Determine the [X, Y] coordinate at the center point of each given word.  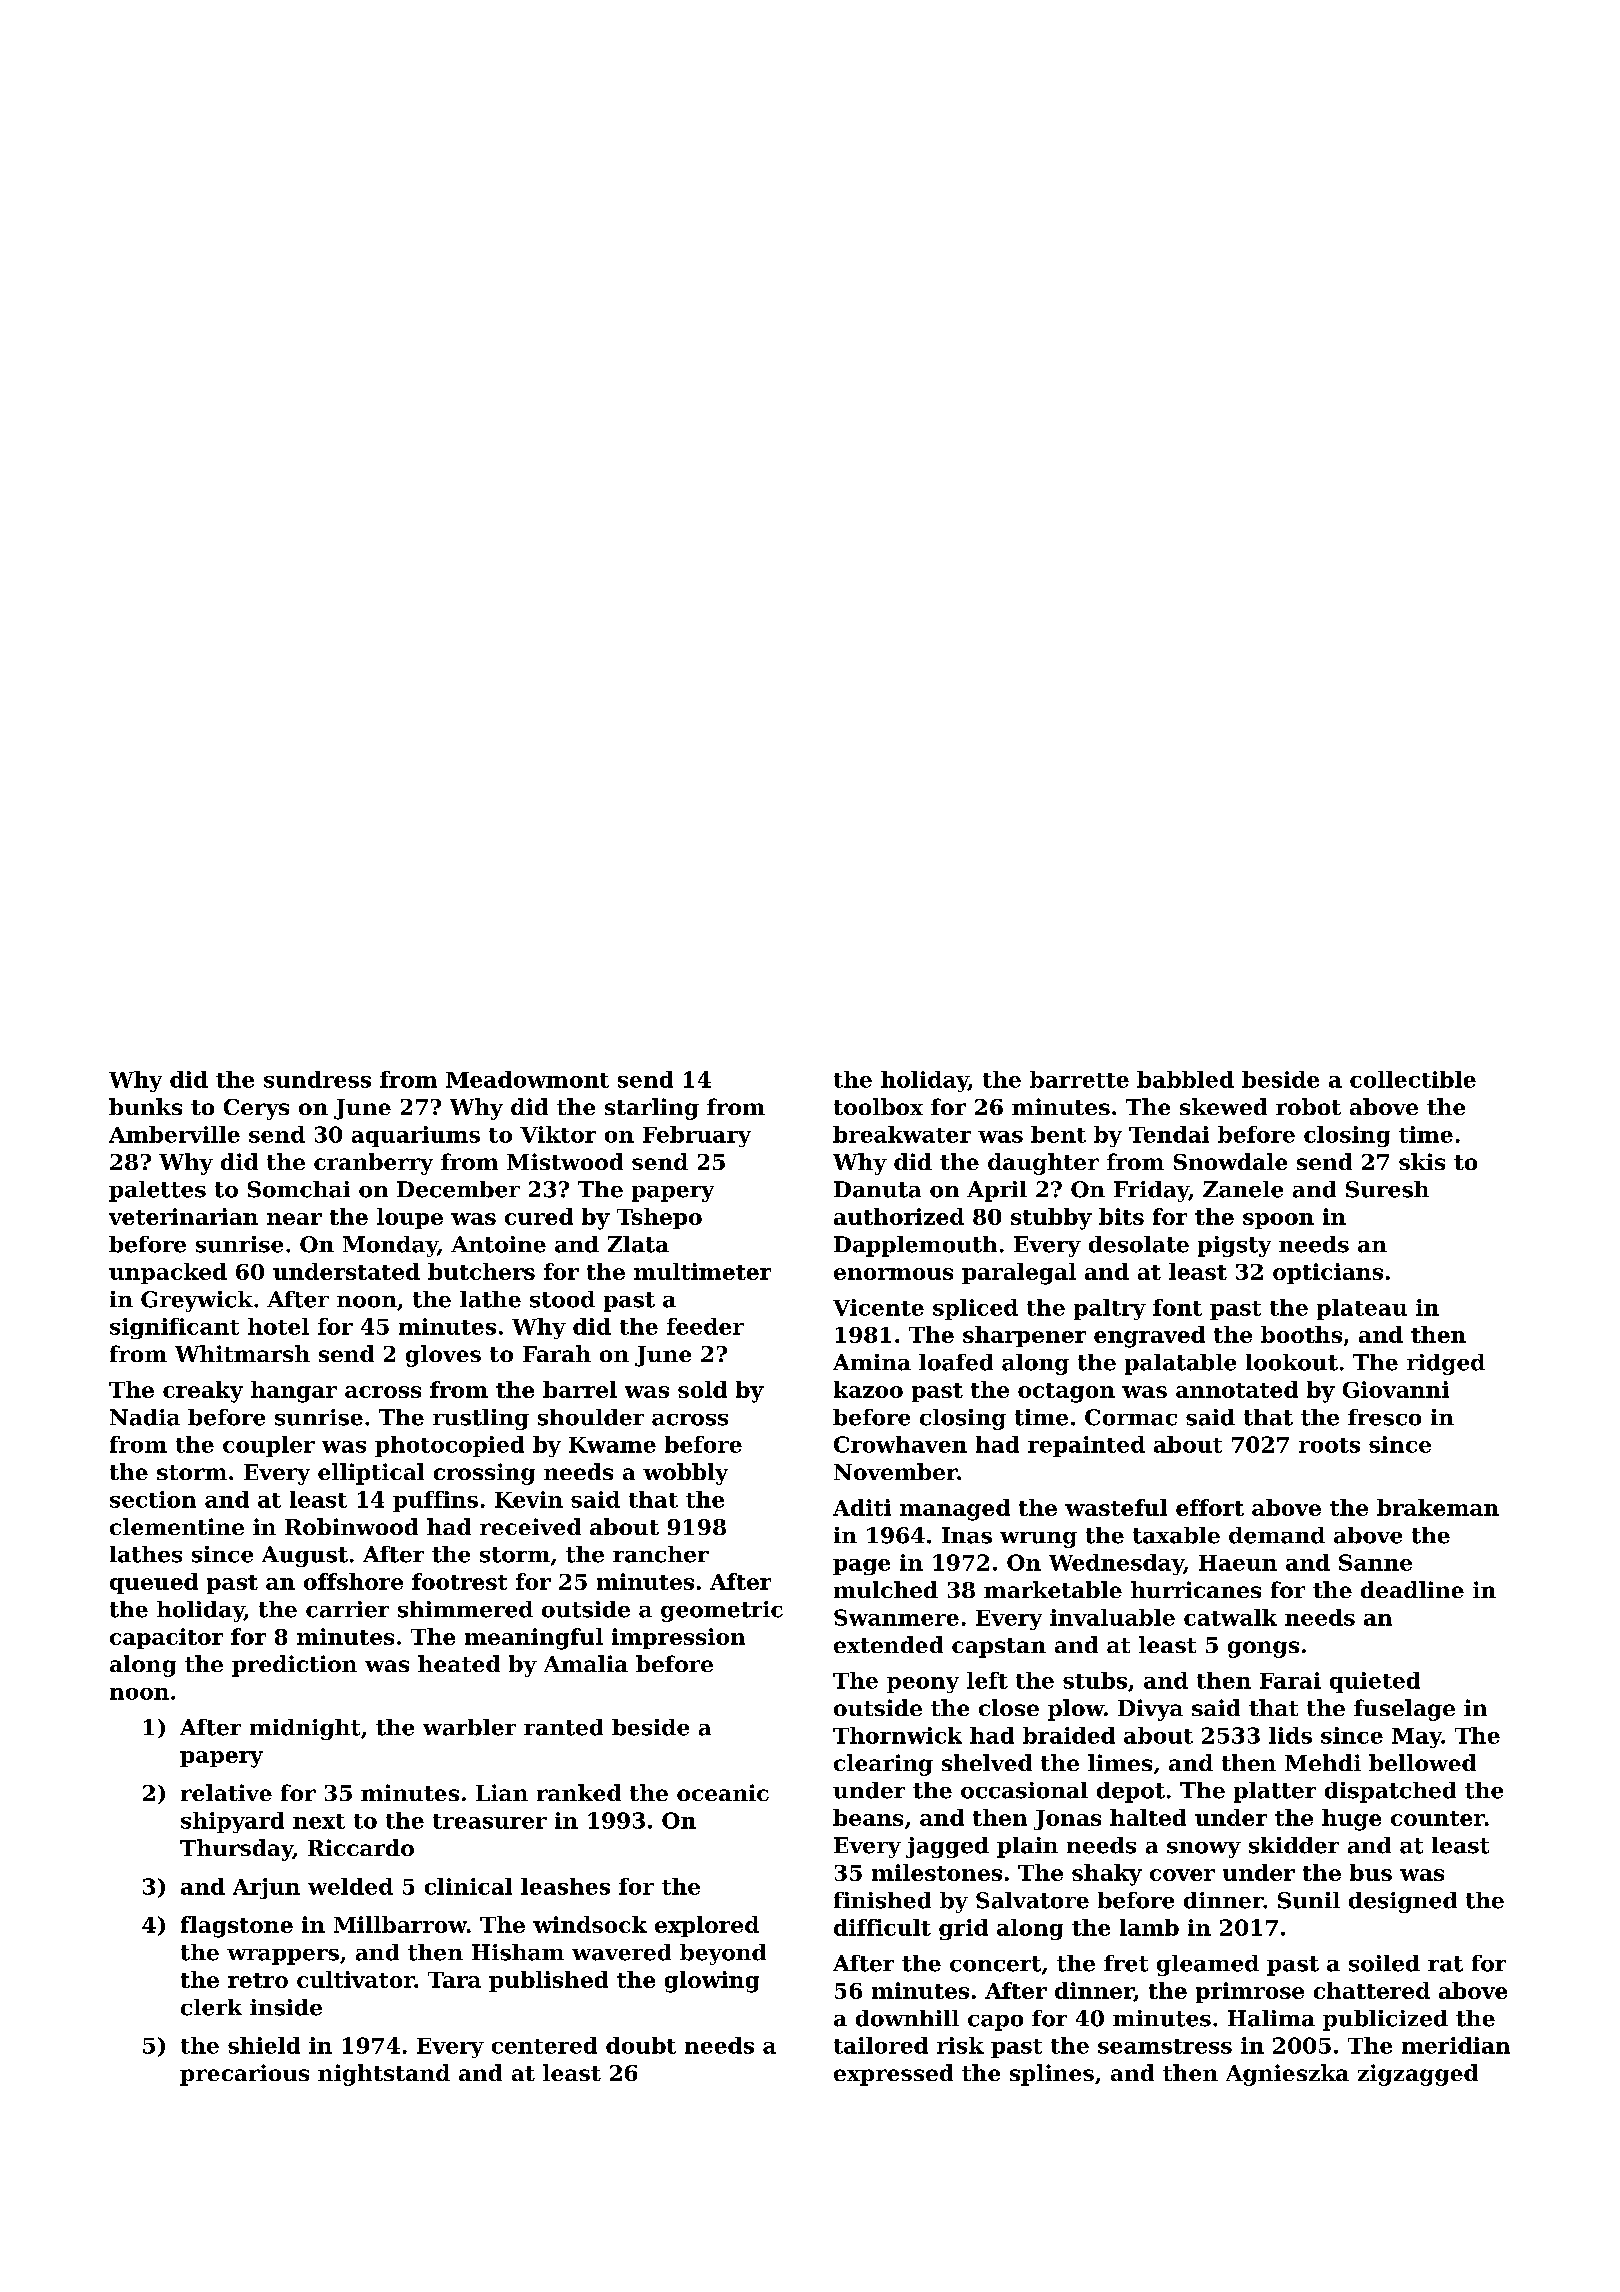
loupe [410, 1218]
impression [678, 1638]
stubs [1095, 1680]
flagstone [237, 1927]
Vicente [878, 1307]
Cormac [1131, 1417]
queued [154, 1583]
